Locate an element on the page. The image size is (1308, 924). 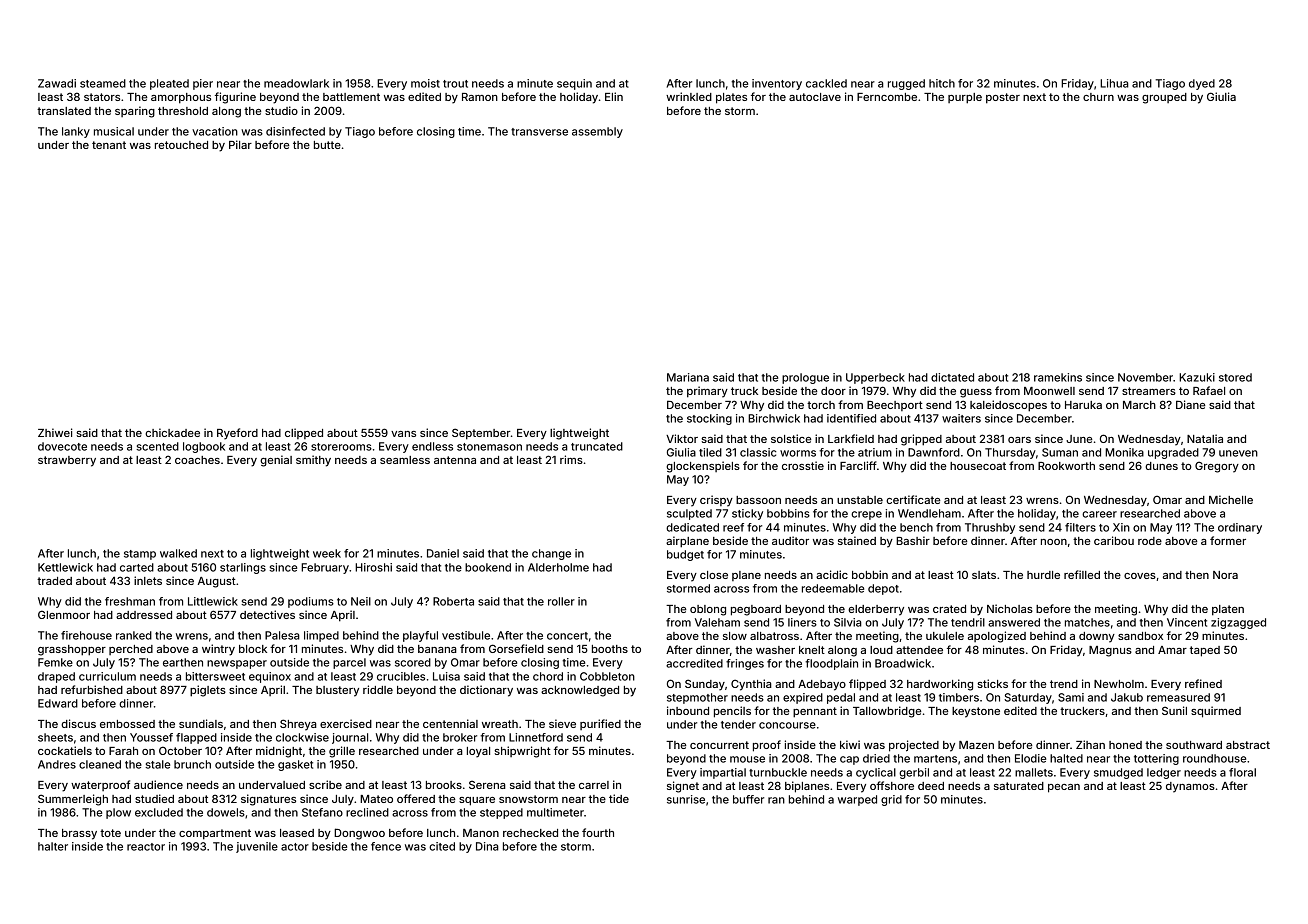
tenant is located at coordinates (109, 145).
